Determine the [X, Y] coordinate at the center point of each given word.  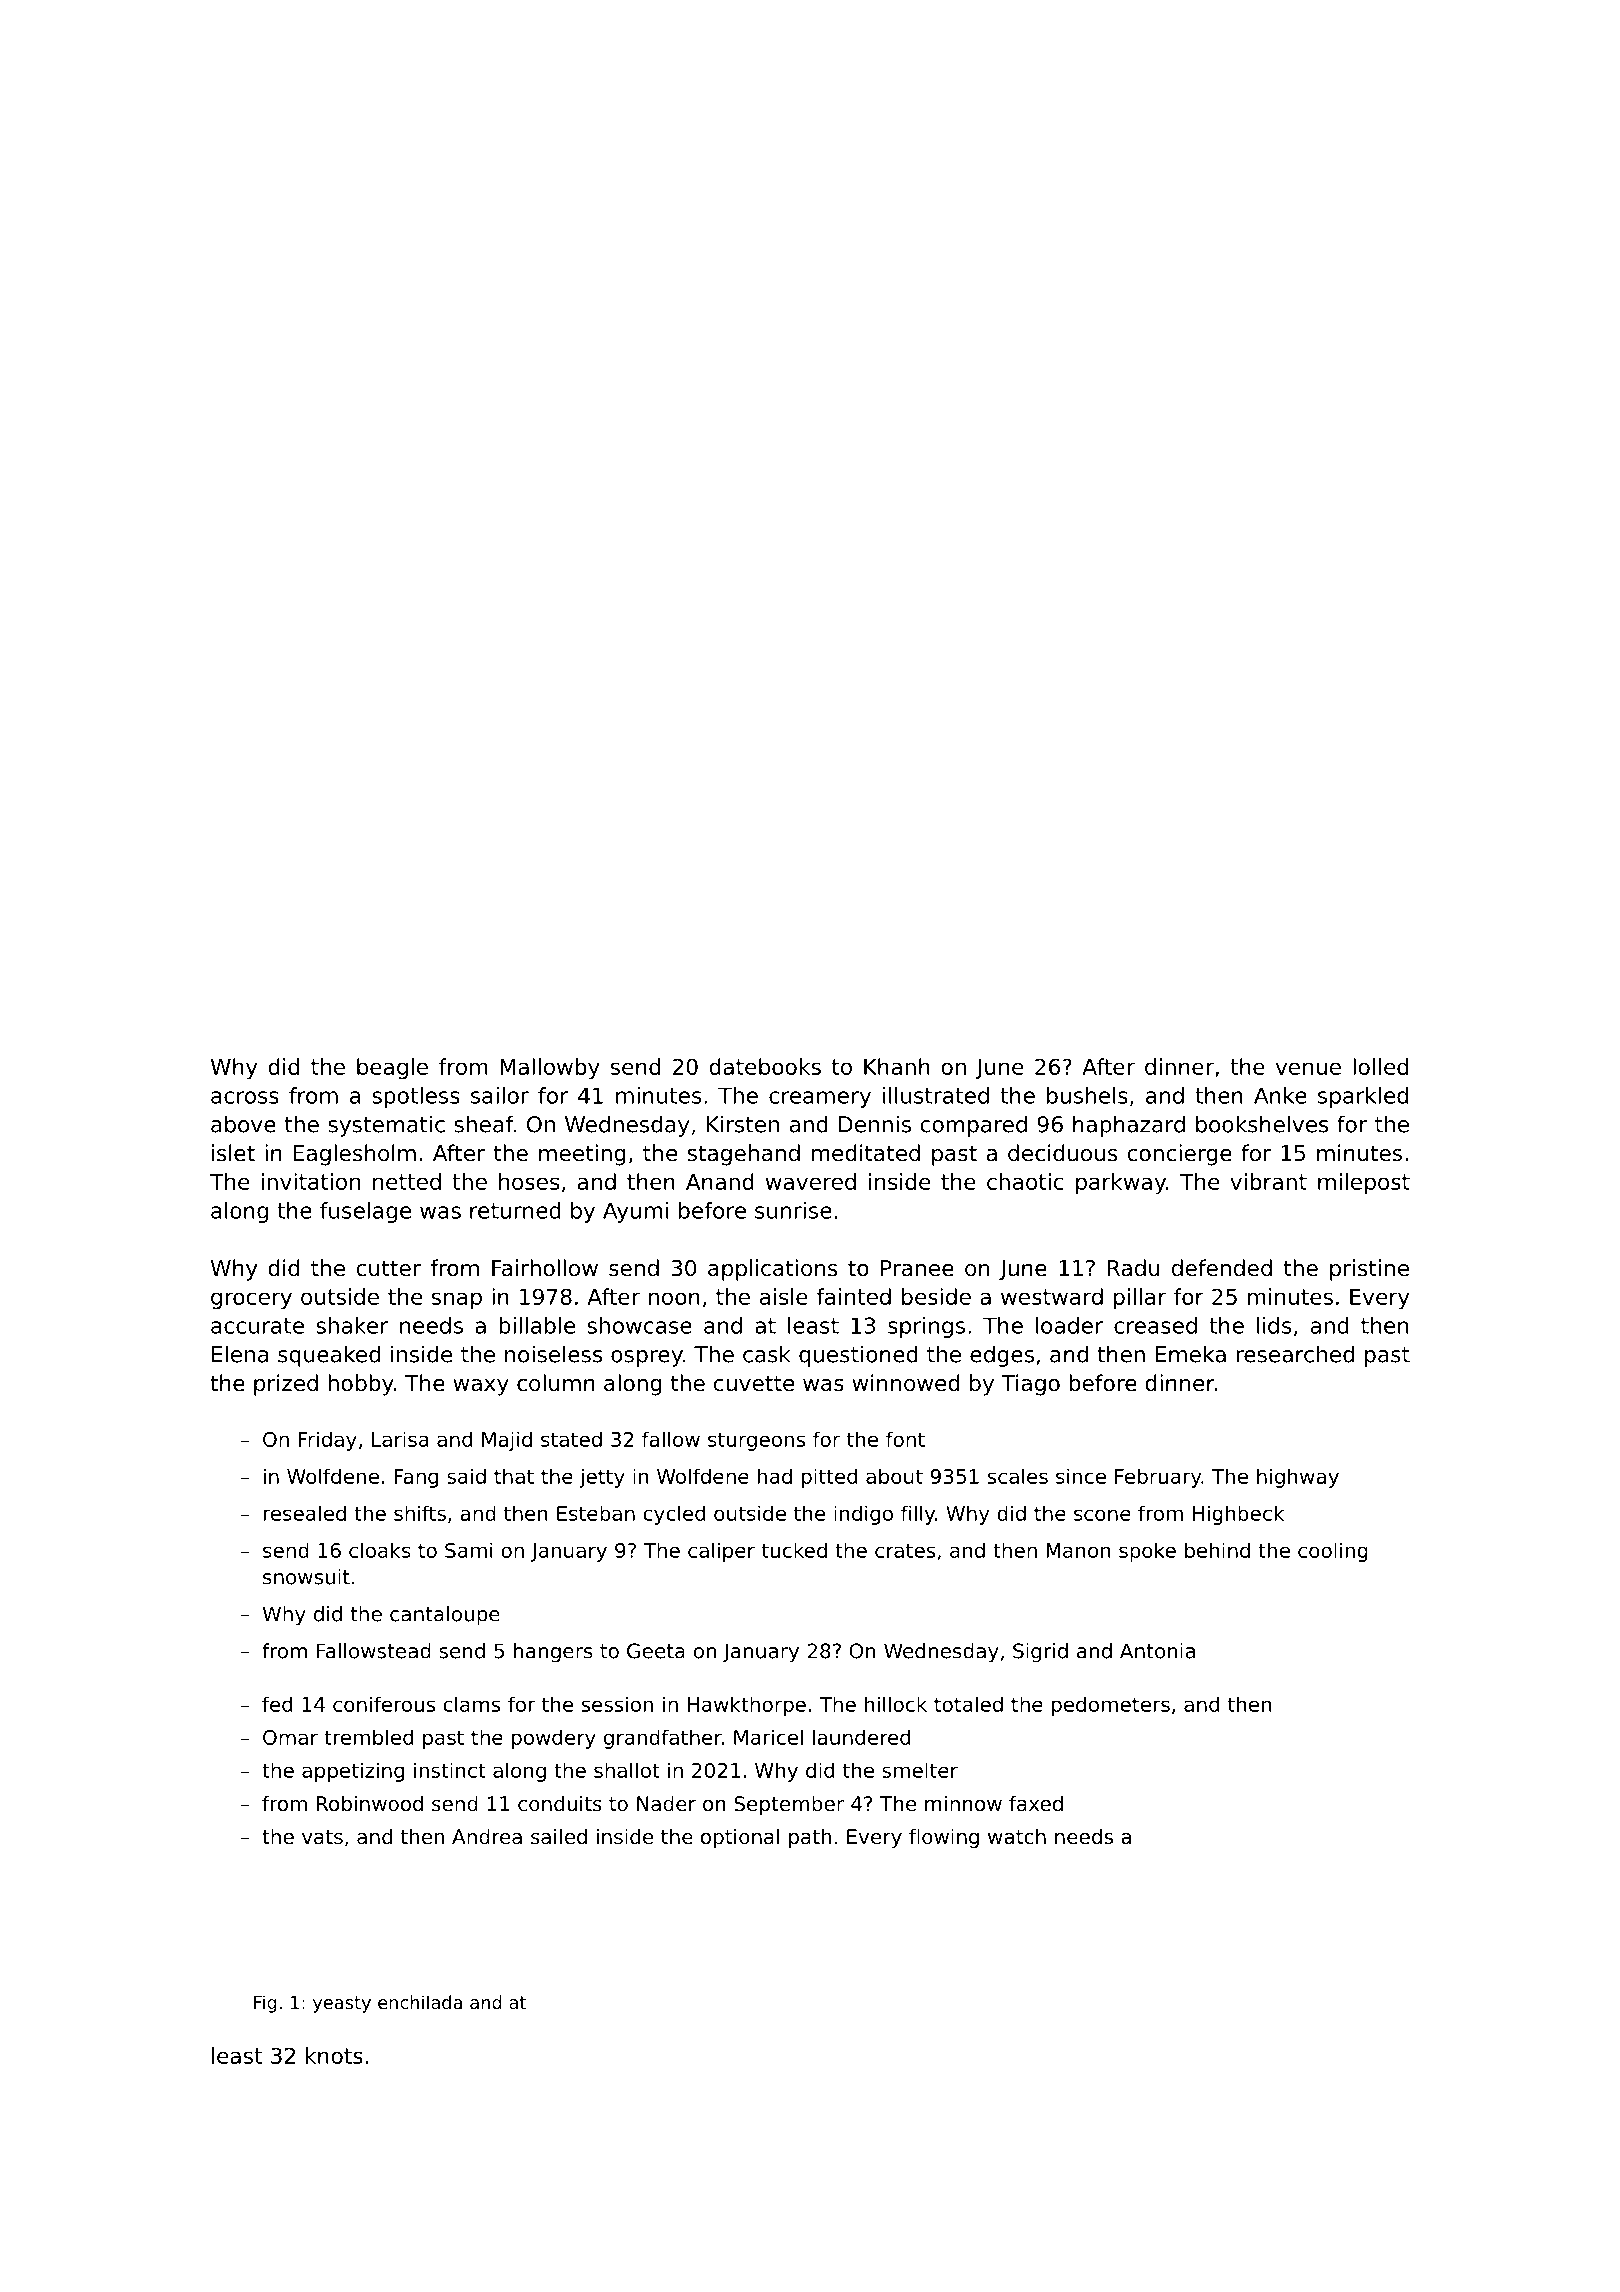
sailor [500, 1095]
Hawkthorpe [746, 1706]
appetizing [353, 1772]
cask [767, 1354]
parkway [1121, 1184]
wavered [811, 1181]
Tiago [1030, 1385]
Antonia [1157, 1651]
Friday [327, 1441]
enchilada [420, 2002]
